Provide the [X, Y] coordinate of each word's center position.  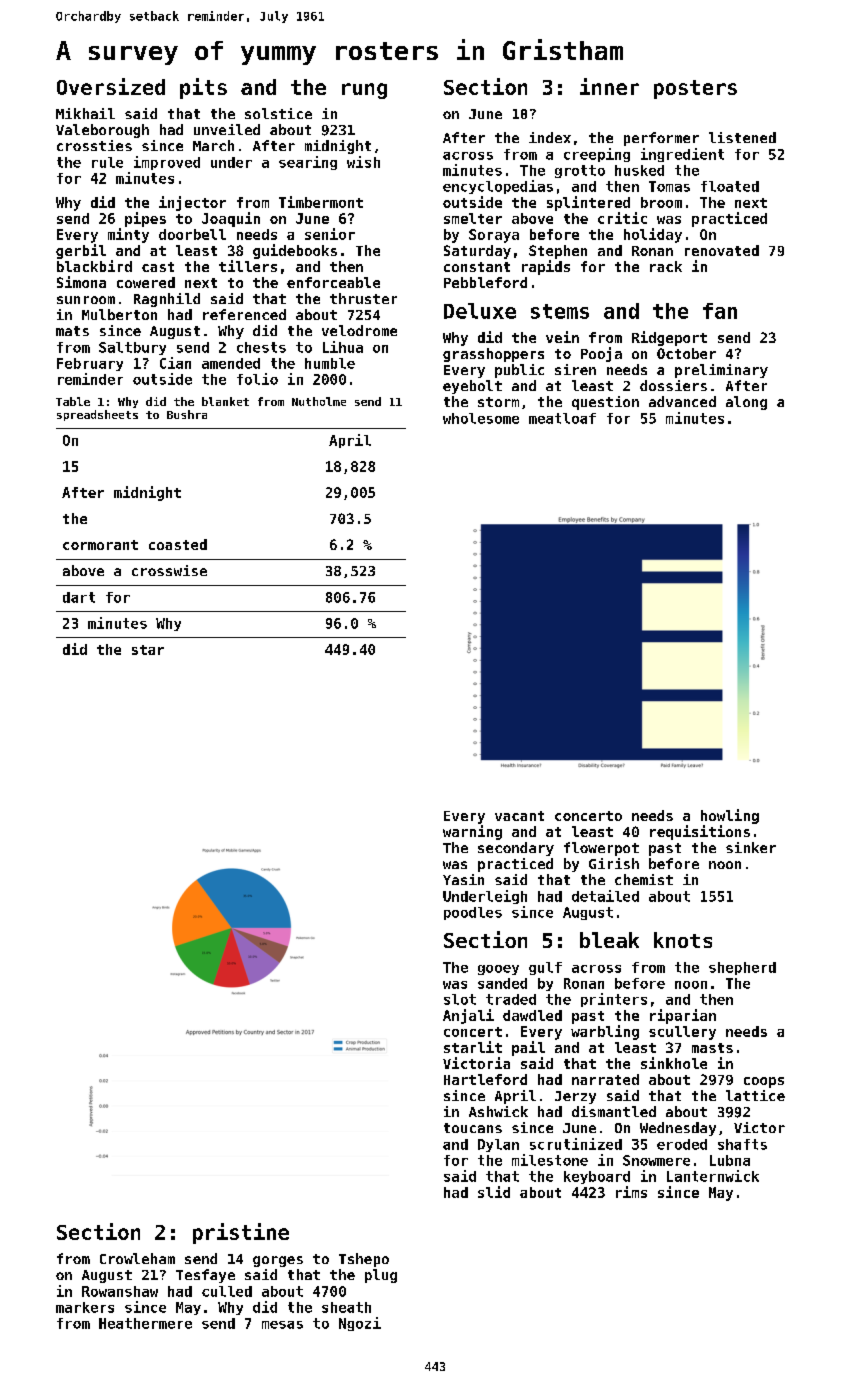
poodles [473, 913]
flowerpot [601, 849]
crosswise [169, 570]
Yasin [463, 879]
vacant [519, 816]
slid [494, 1192]
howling [730, 816]
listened [742, 137]
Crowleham [137, 1258]
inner [609, 86]
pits [203, 88]
